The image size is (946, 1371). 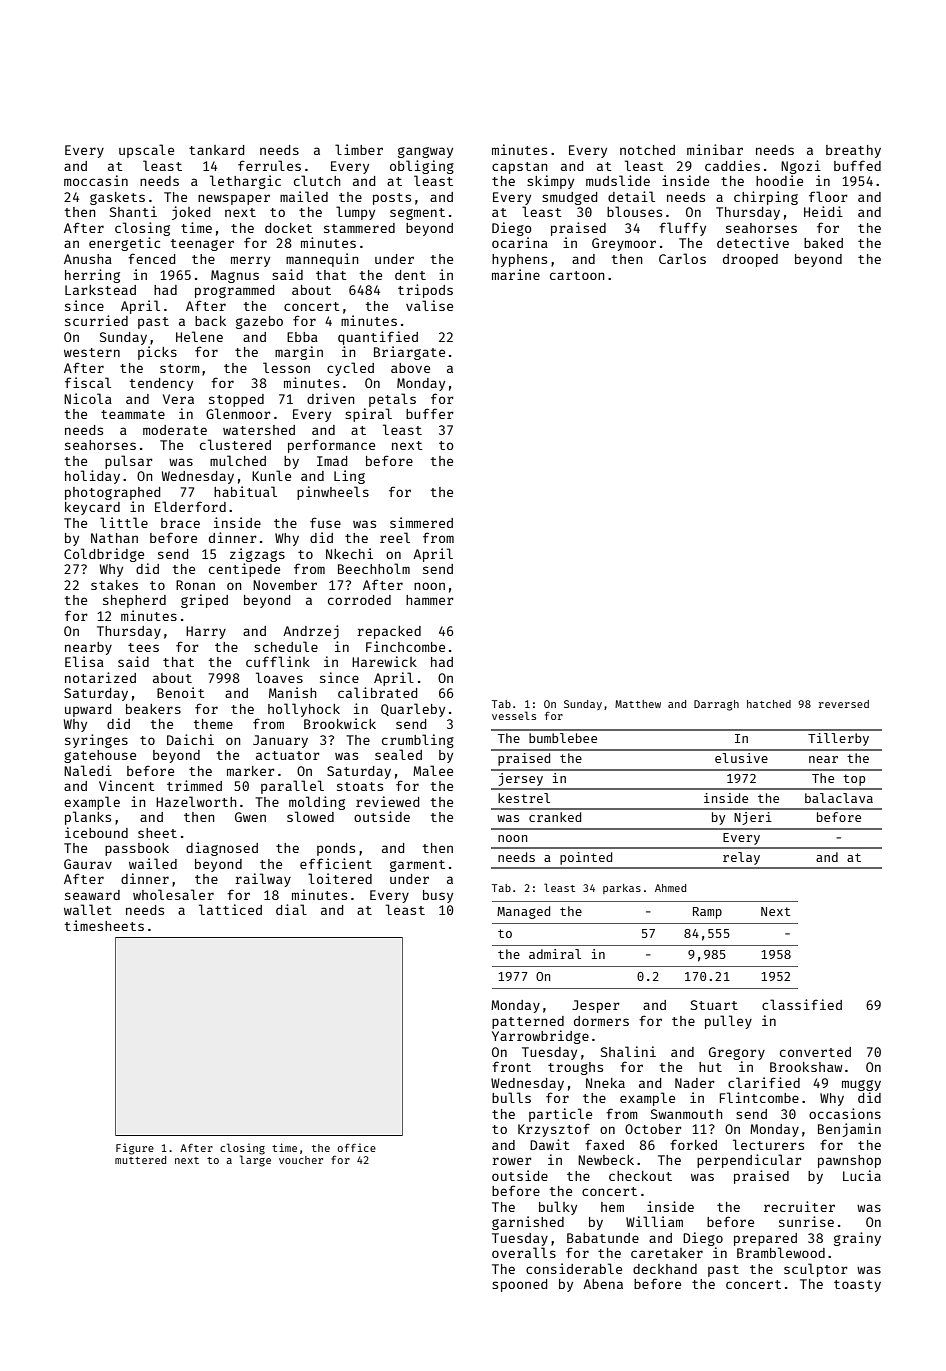 What do you see at coordinates (750, 260) in the page?
I see `drooped` at bounding box center [750, 260].
